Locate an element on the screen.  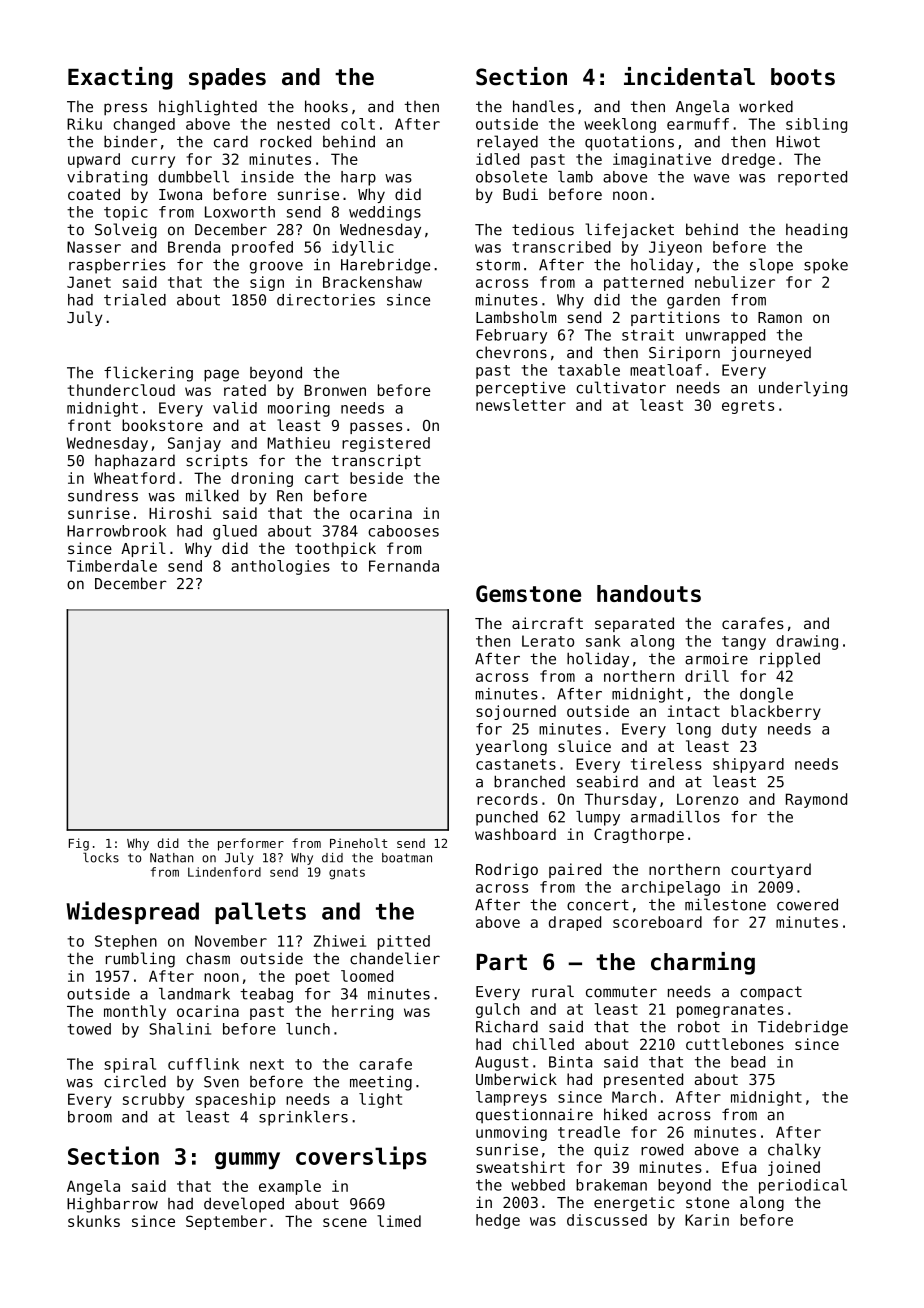
skunks is located at coordinates (94, 1221).
